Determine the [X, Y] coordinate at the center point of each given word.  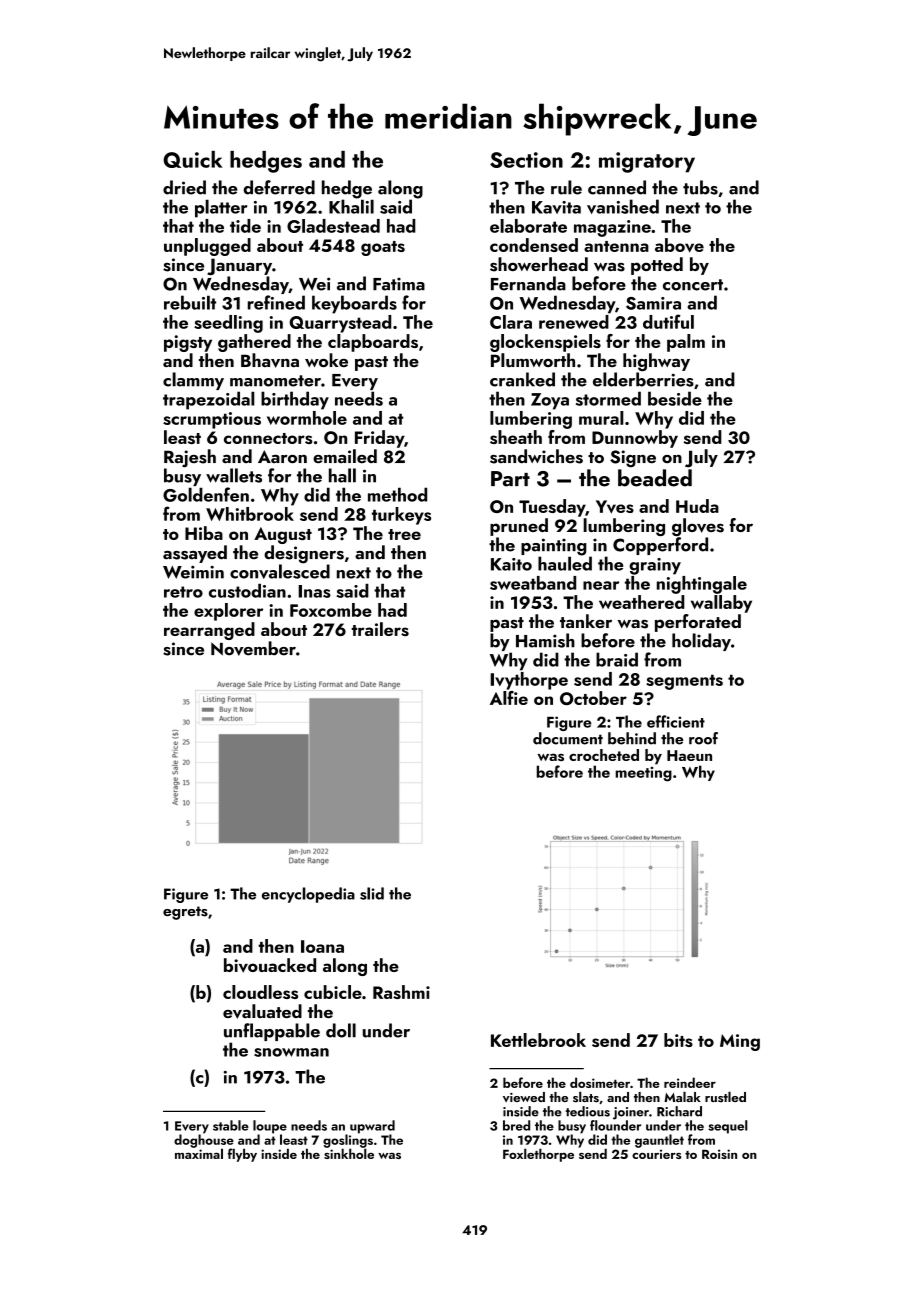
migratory [647, 162]
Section [526, 160]
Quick [193, 159]
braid [617, 659]
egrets [185, 913]
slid [372, 893]
